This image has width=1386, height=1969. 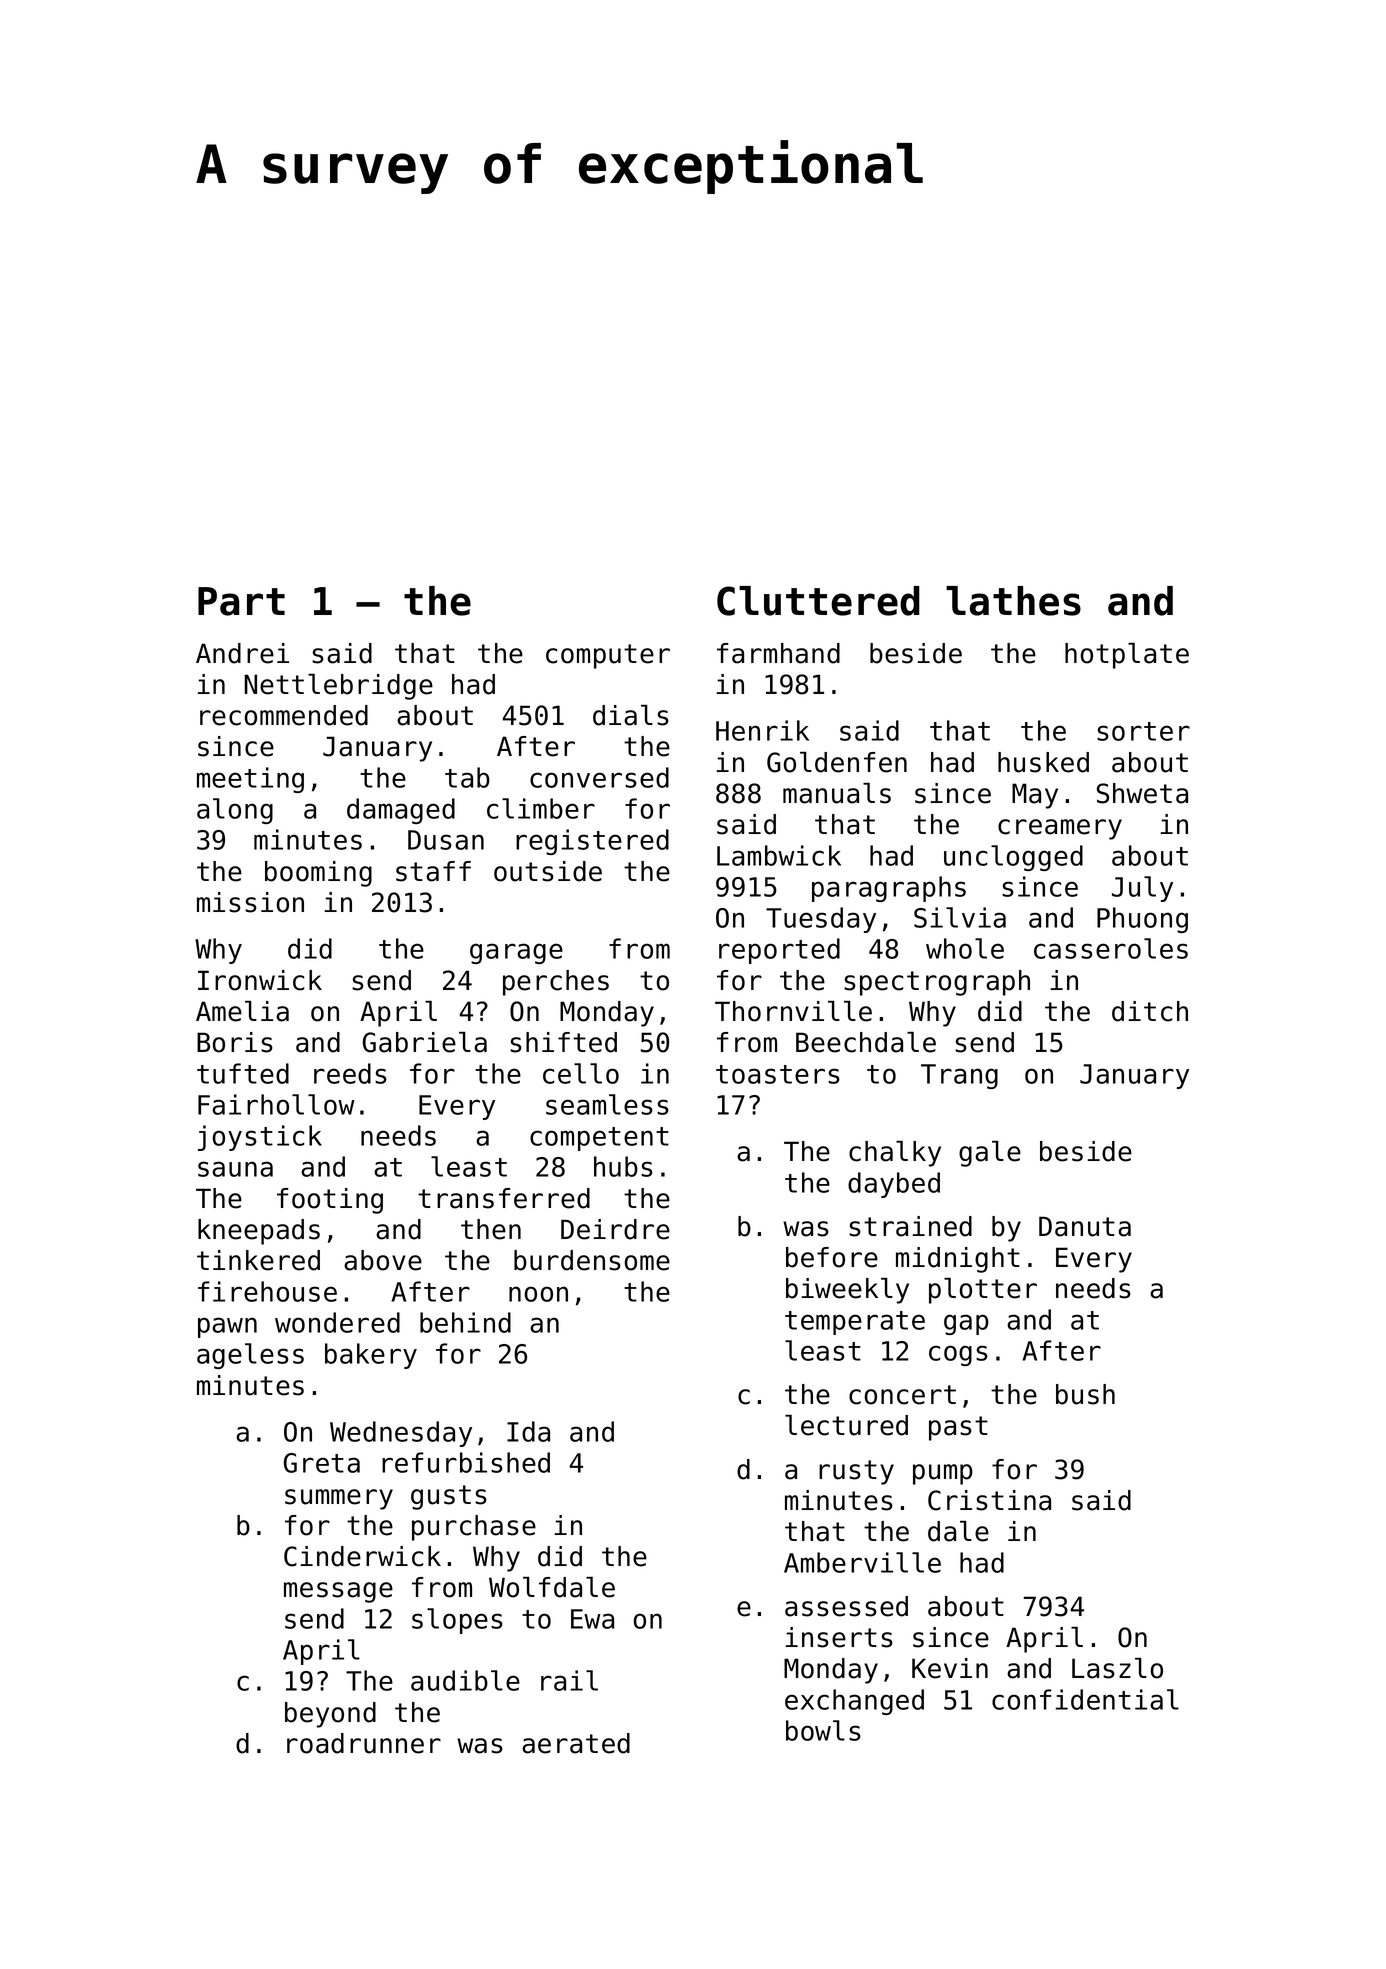 I want to click on then, so click(x=491, y=1229).
